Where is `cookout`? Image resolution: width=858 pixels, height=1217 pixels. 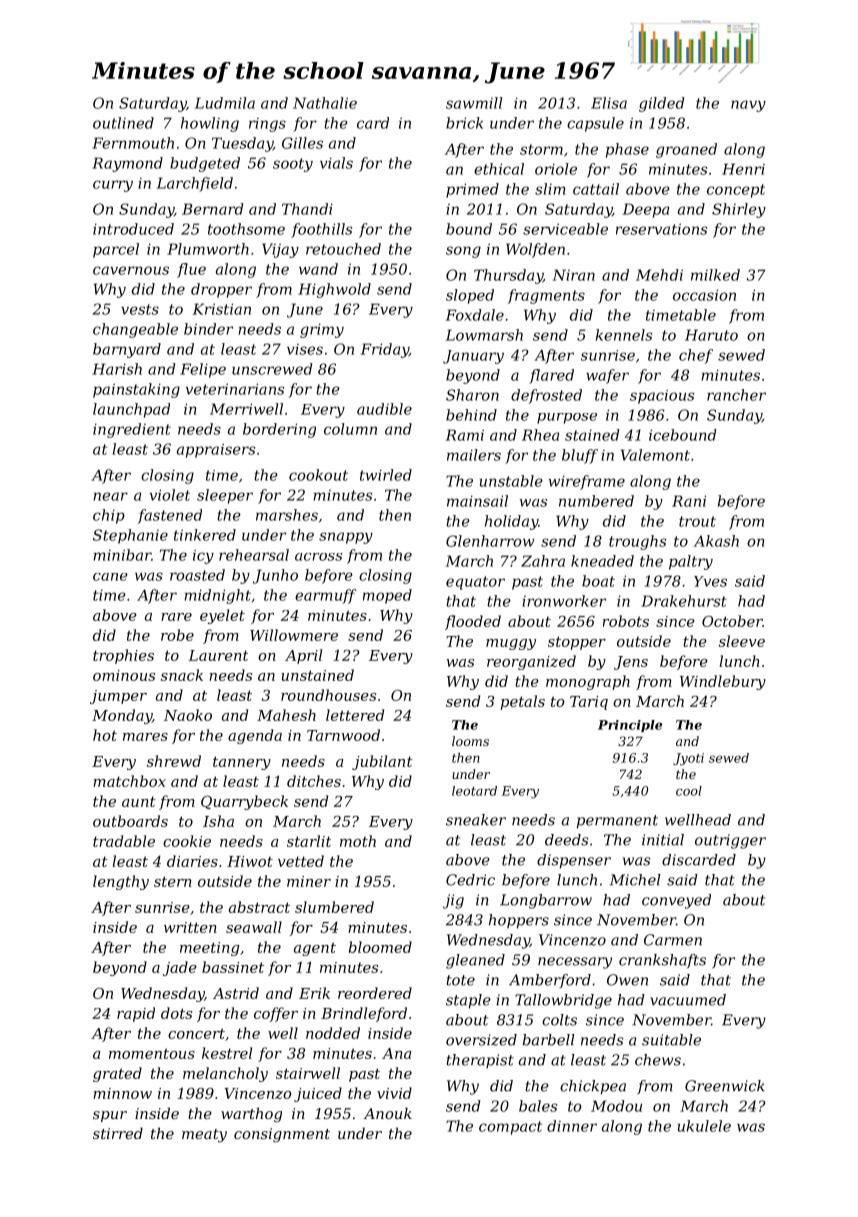 cookout is located at coordinates (318, 475).
